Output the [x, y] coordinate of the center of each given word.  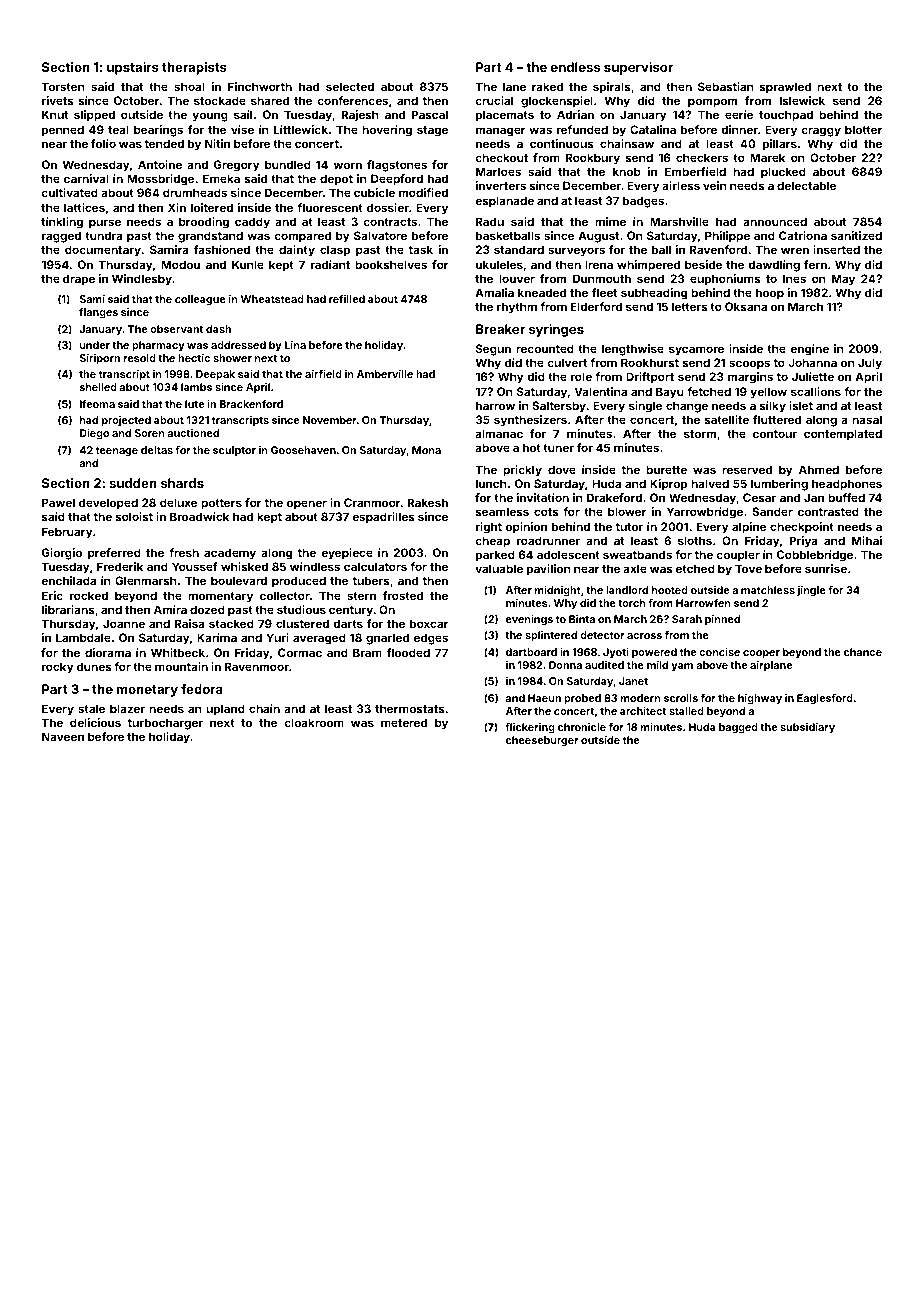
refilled [347, 299]
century [351, 611]
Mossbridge [161, 180]
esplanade [504, 202]
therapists [194, 68]
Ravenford [718, 249]
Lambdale [83, 637]
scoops [749, 365]
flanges [98, 313]
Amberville [385, 374]
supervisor [638, 68]
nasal [867, 419]
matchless [768, 590]
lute [194, 404]
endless [575, 67]
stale [91, 708]
